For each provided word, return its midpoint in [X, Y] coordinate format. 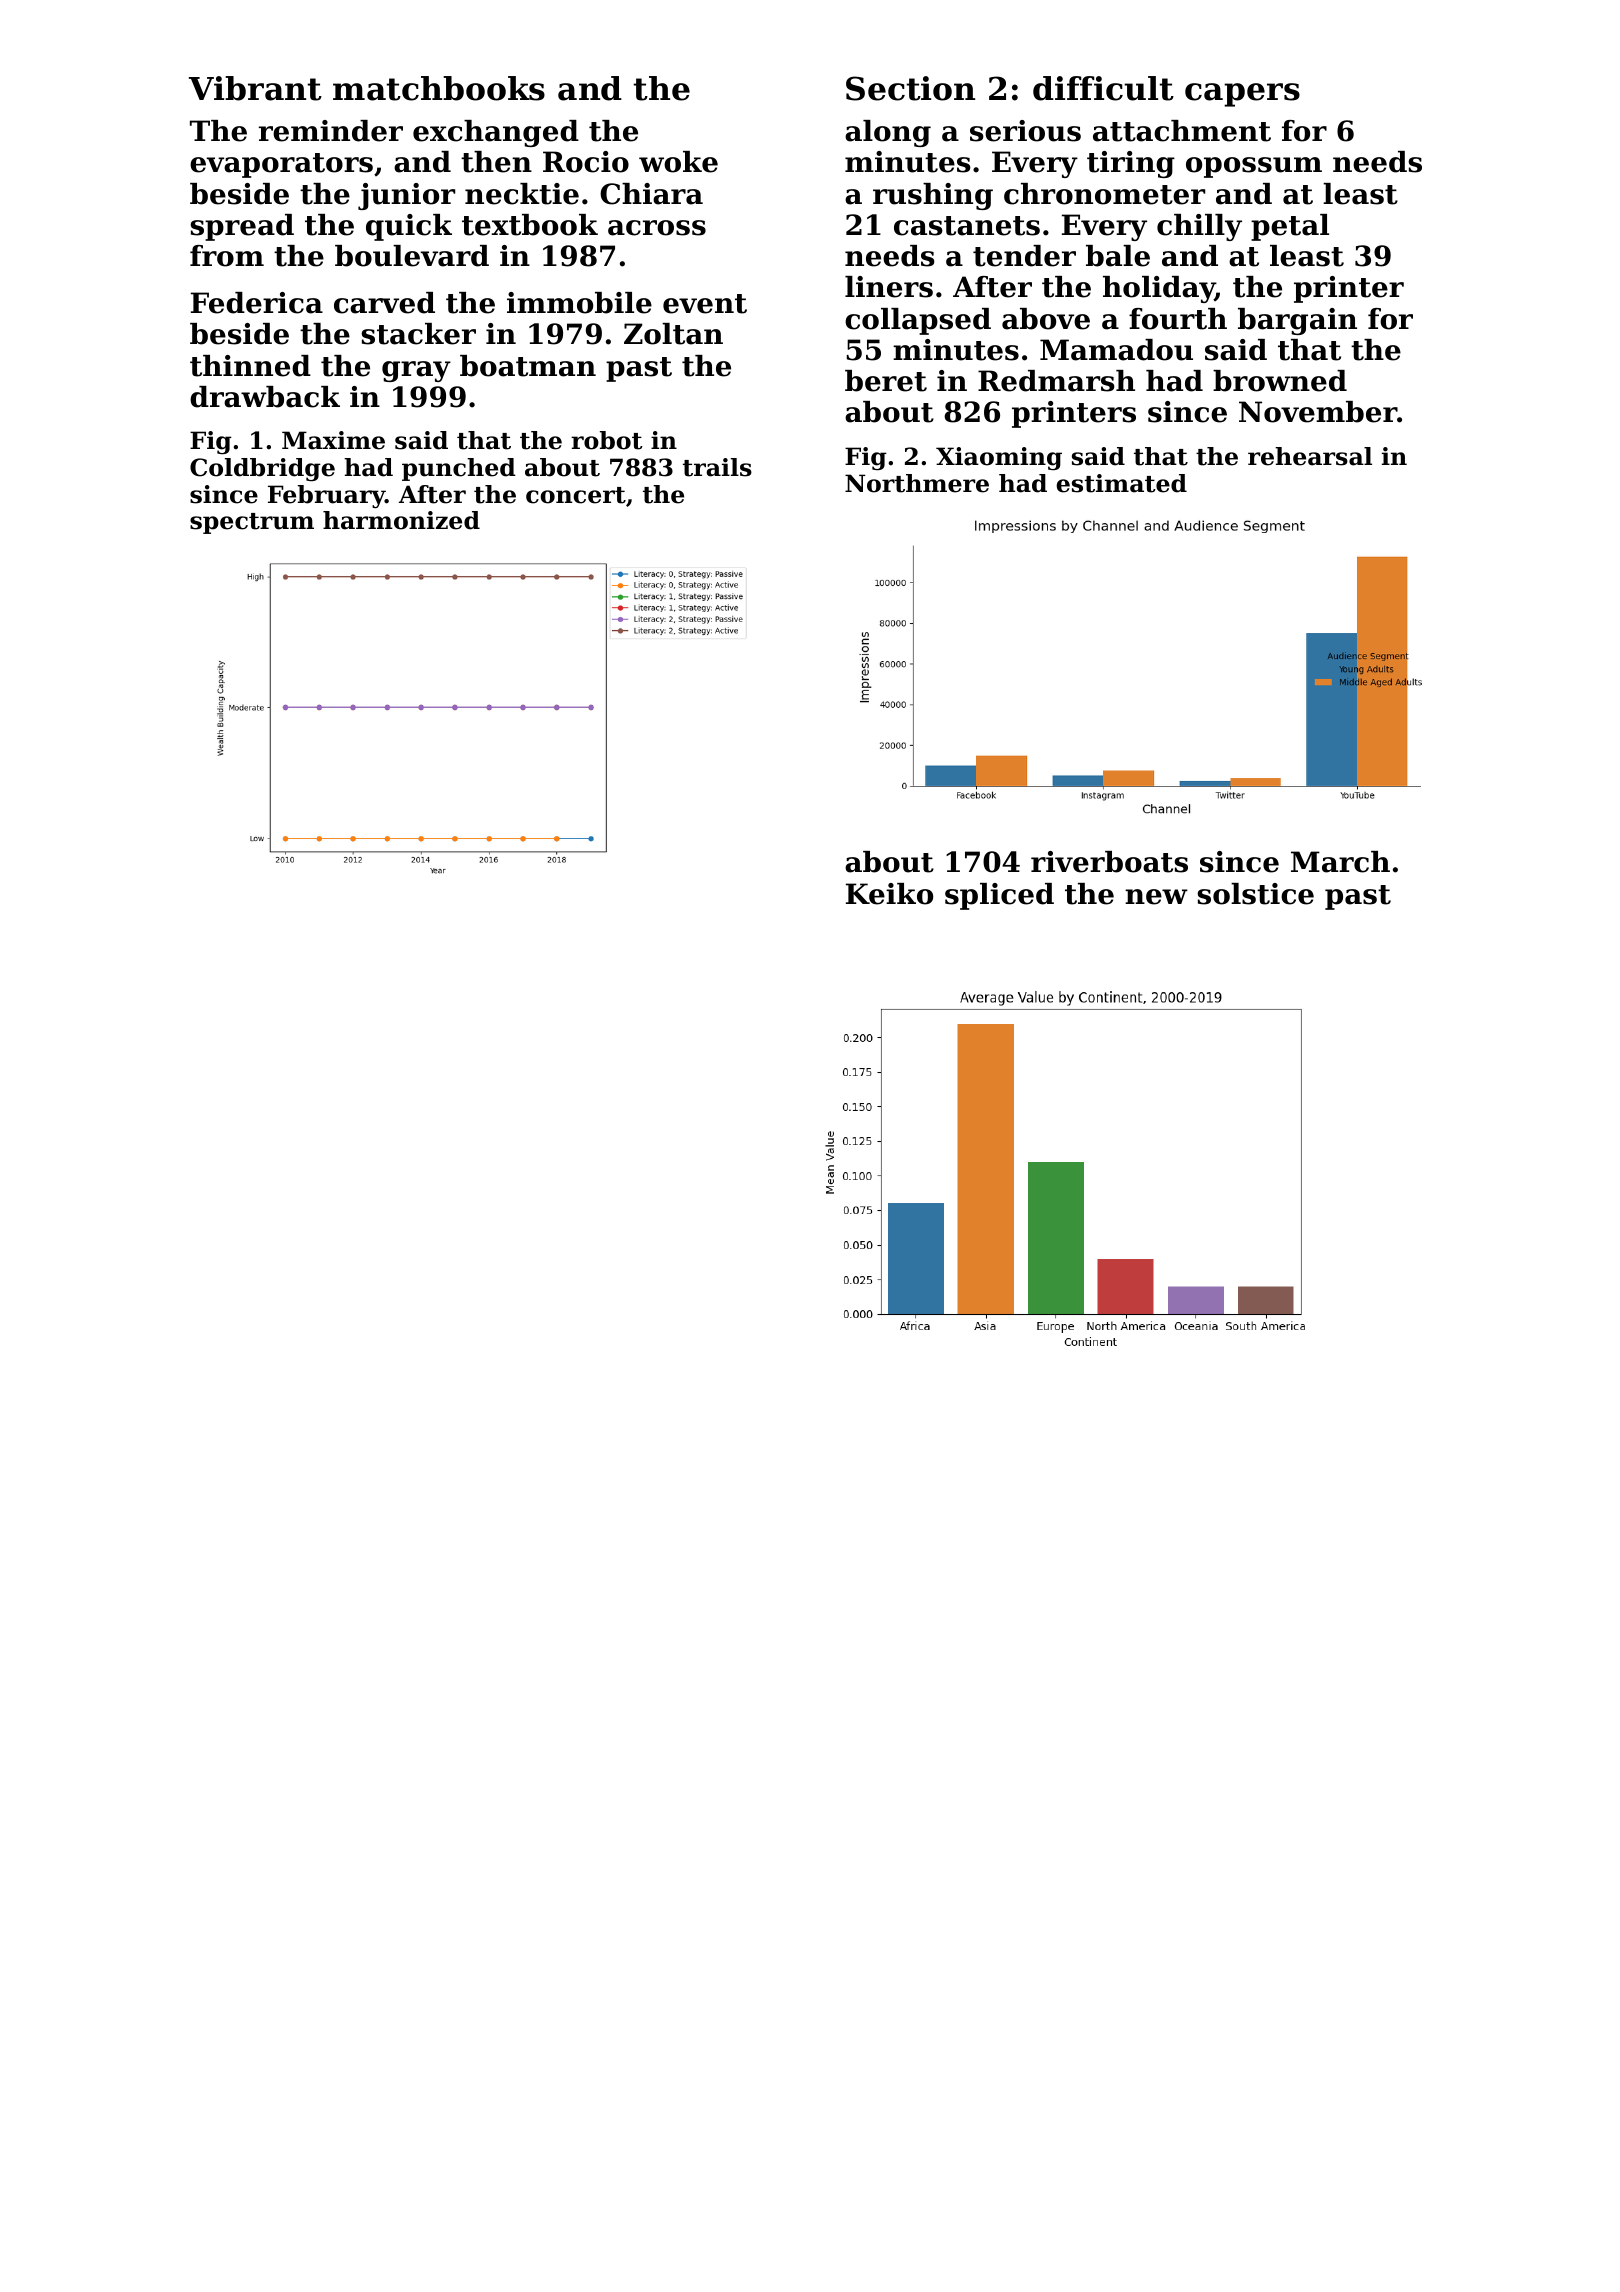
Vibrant [255, 88]
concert [576, 495]
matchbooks [439, 88]
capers [1242, 95]
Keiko [889, 894]
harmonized [401, 520]
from [227, 256]
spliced [999, 896]
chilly [1199, 227]
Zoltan [673, 334]
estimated [1121, 483]
